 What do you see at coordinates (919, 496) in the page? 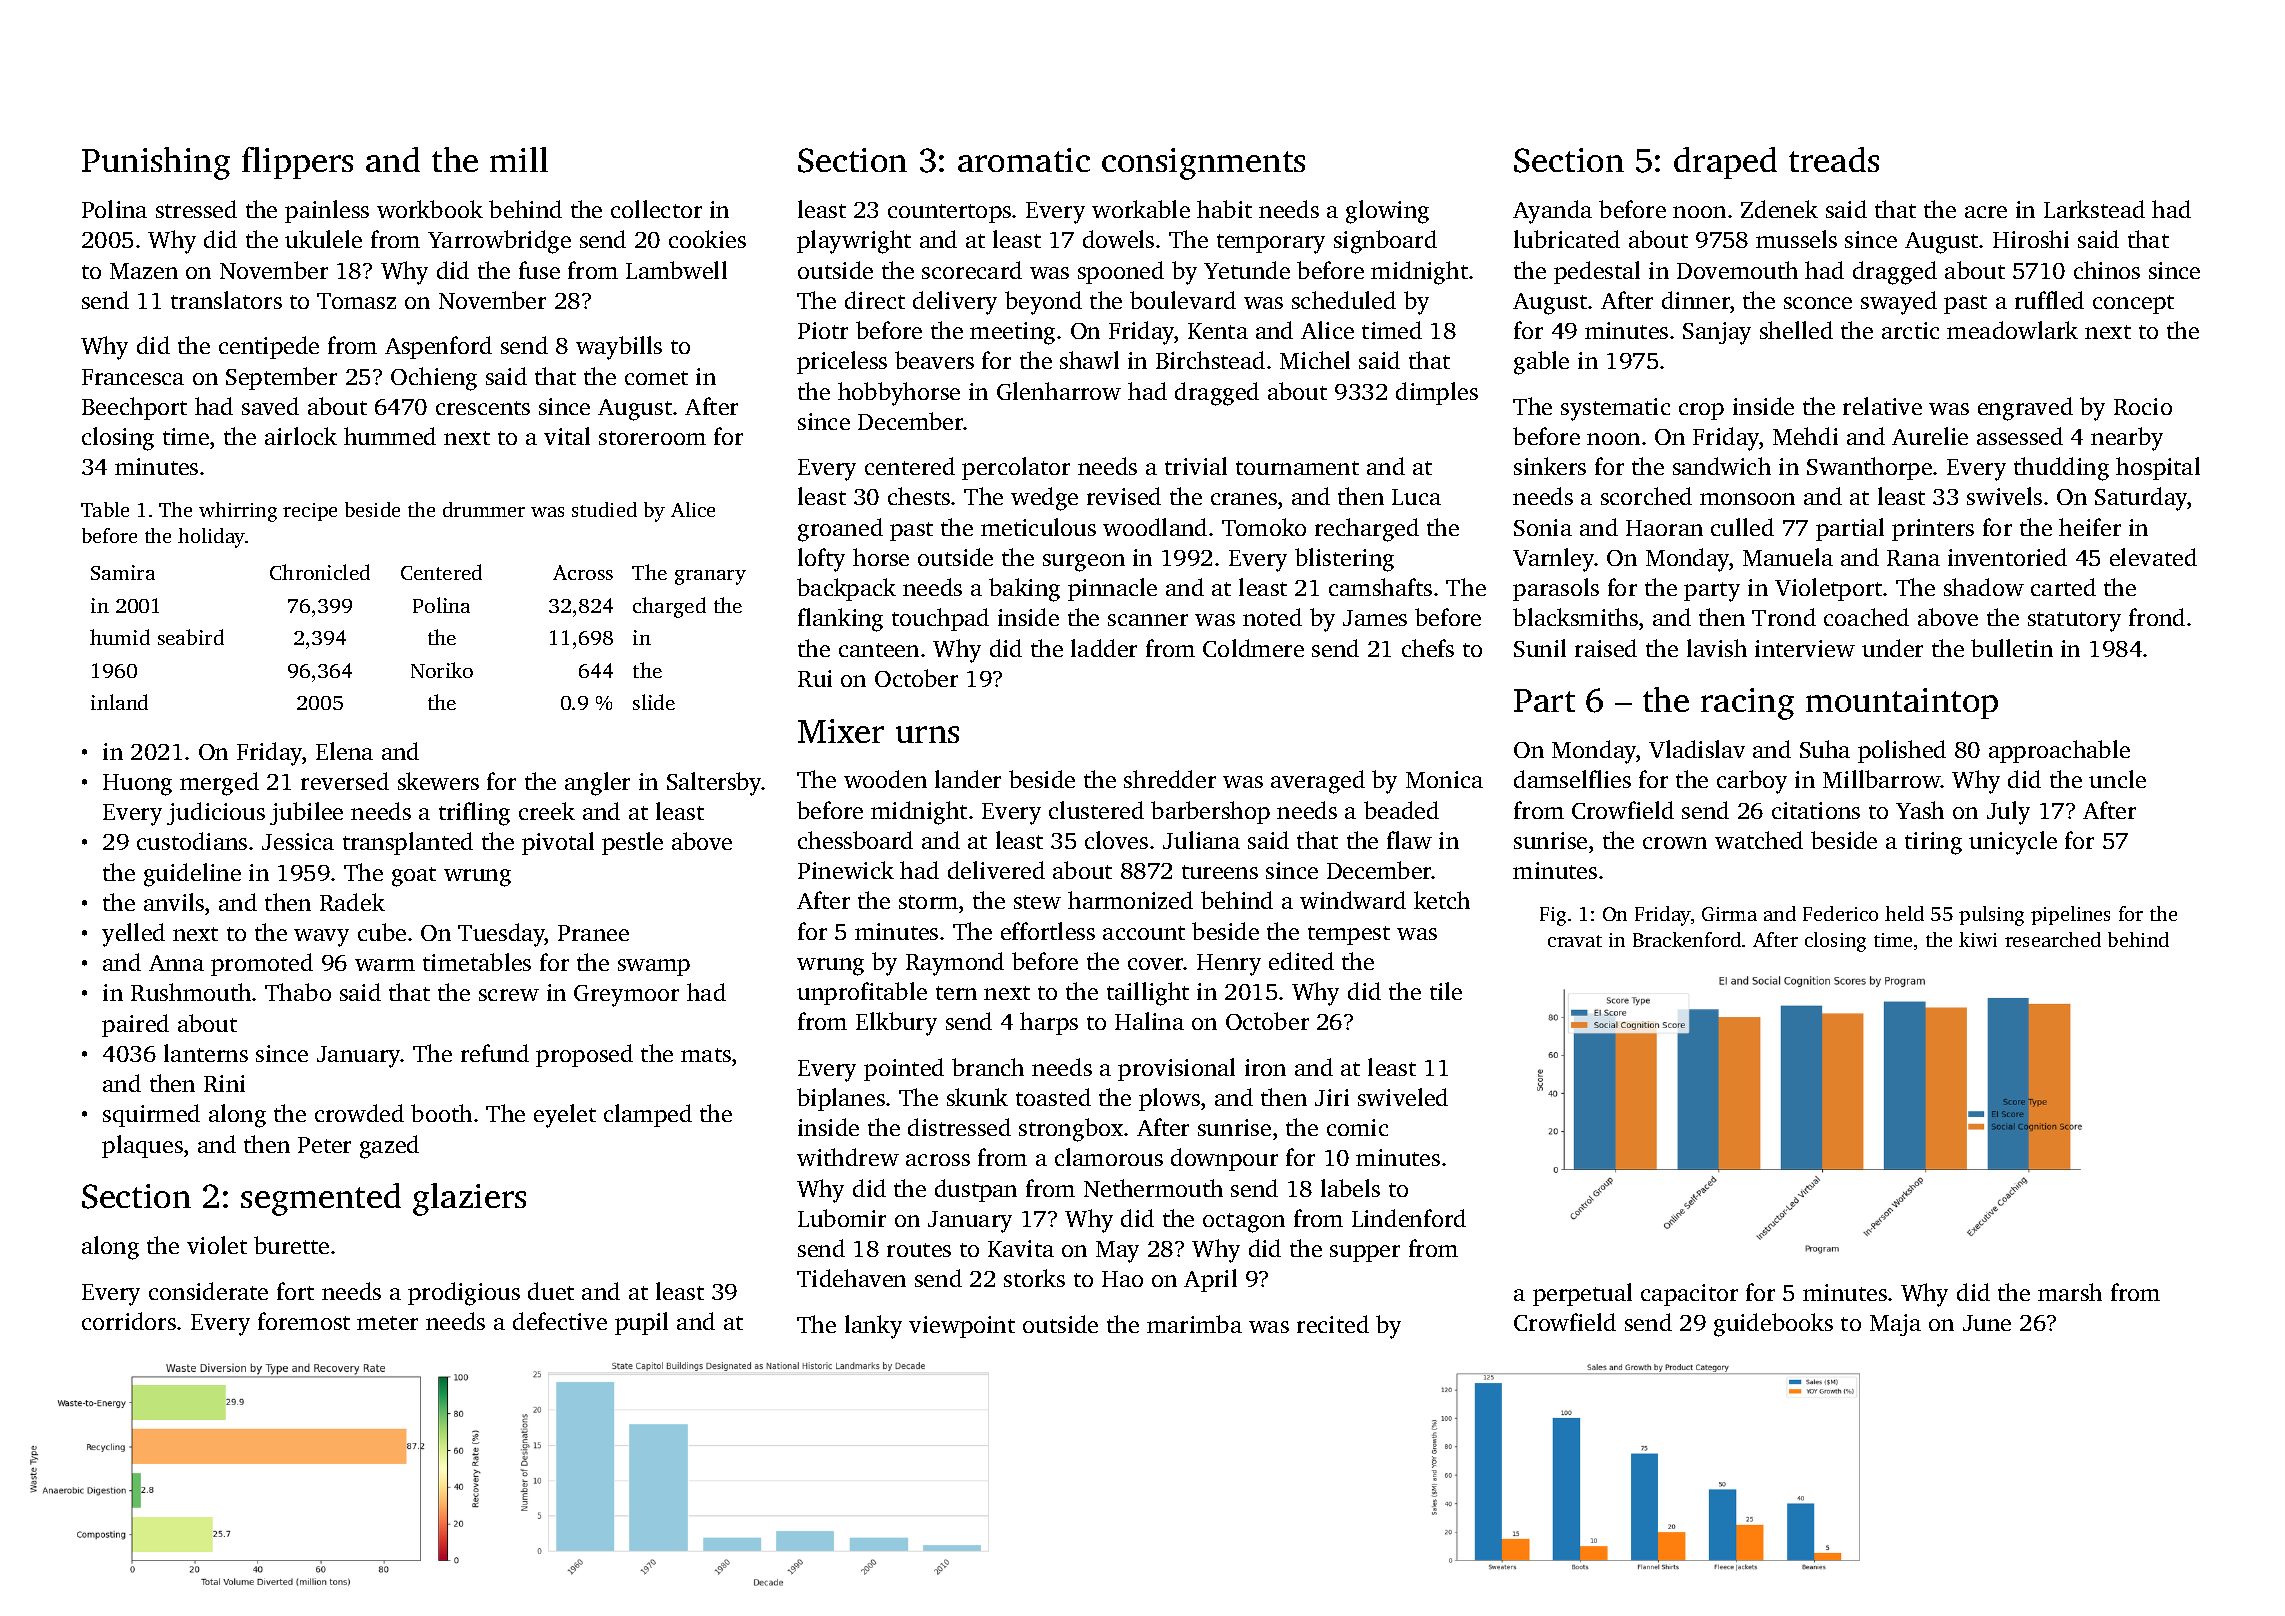
I see `chests` at bounding box center [919, 496].
